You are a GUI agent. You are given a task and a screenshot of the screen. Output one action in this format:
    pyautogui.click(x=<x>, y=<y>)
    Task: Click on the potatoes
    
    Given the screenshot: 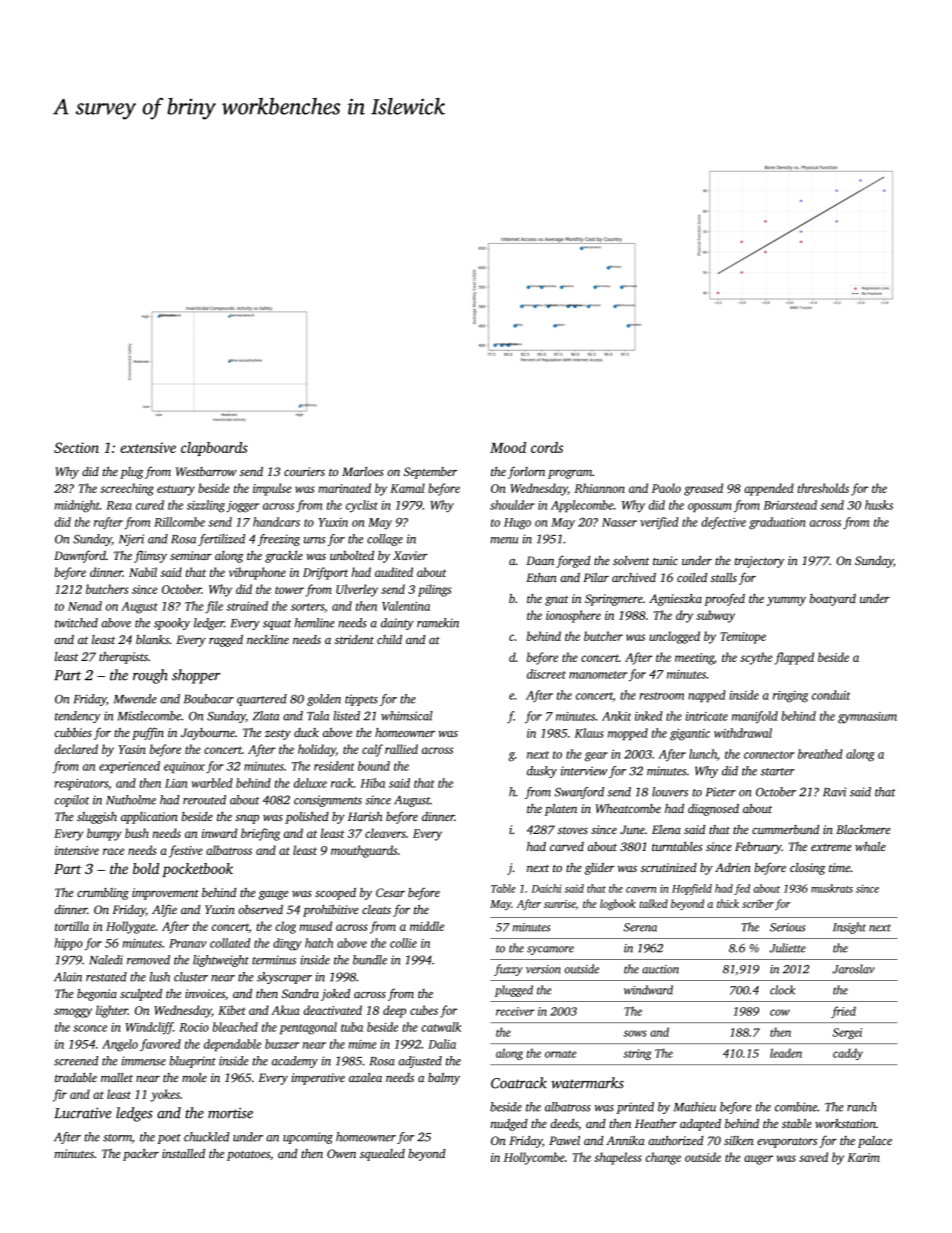 What is the action you would take?
    pyautogui.click(x=248, y=1156)
